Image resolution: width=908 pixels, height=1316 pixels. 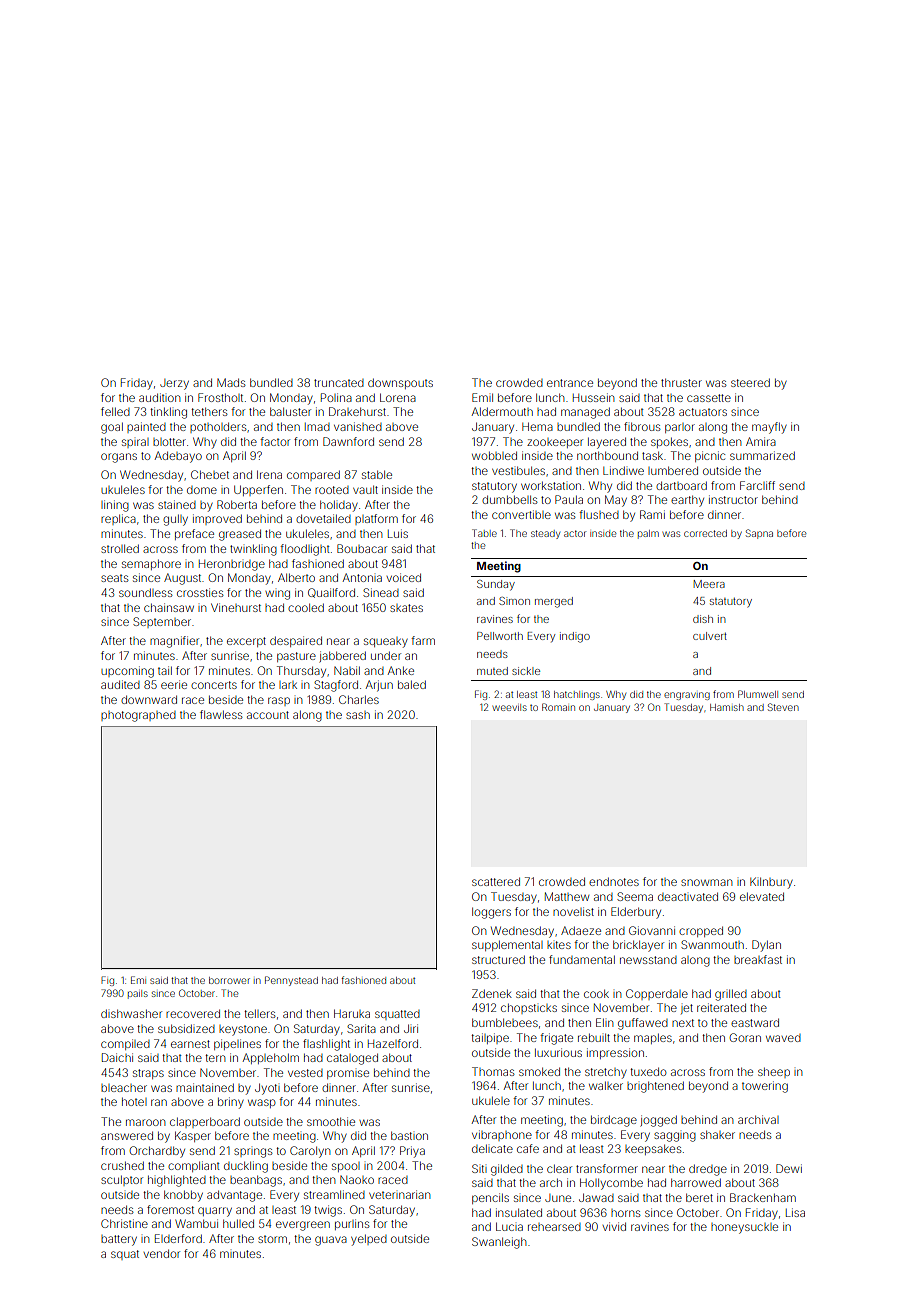 What do you see at coordinates (138, 994) in the document?
I see `pails` at bounding box center [138, 994].
